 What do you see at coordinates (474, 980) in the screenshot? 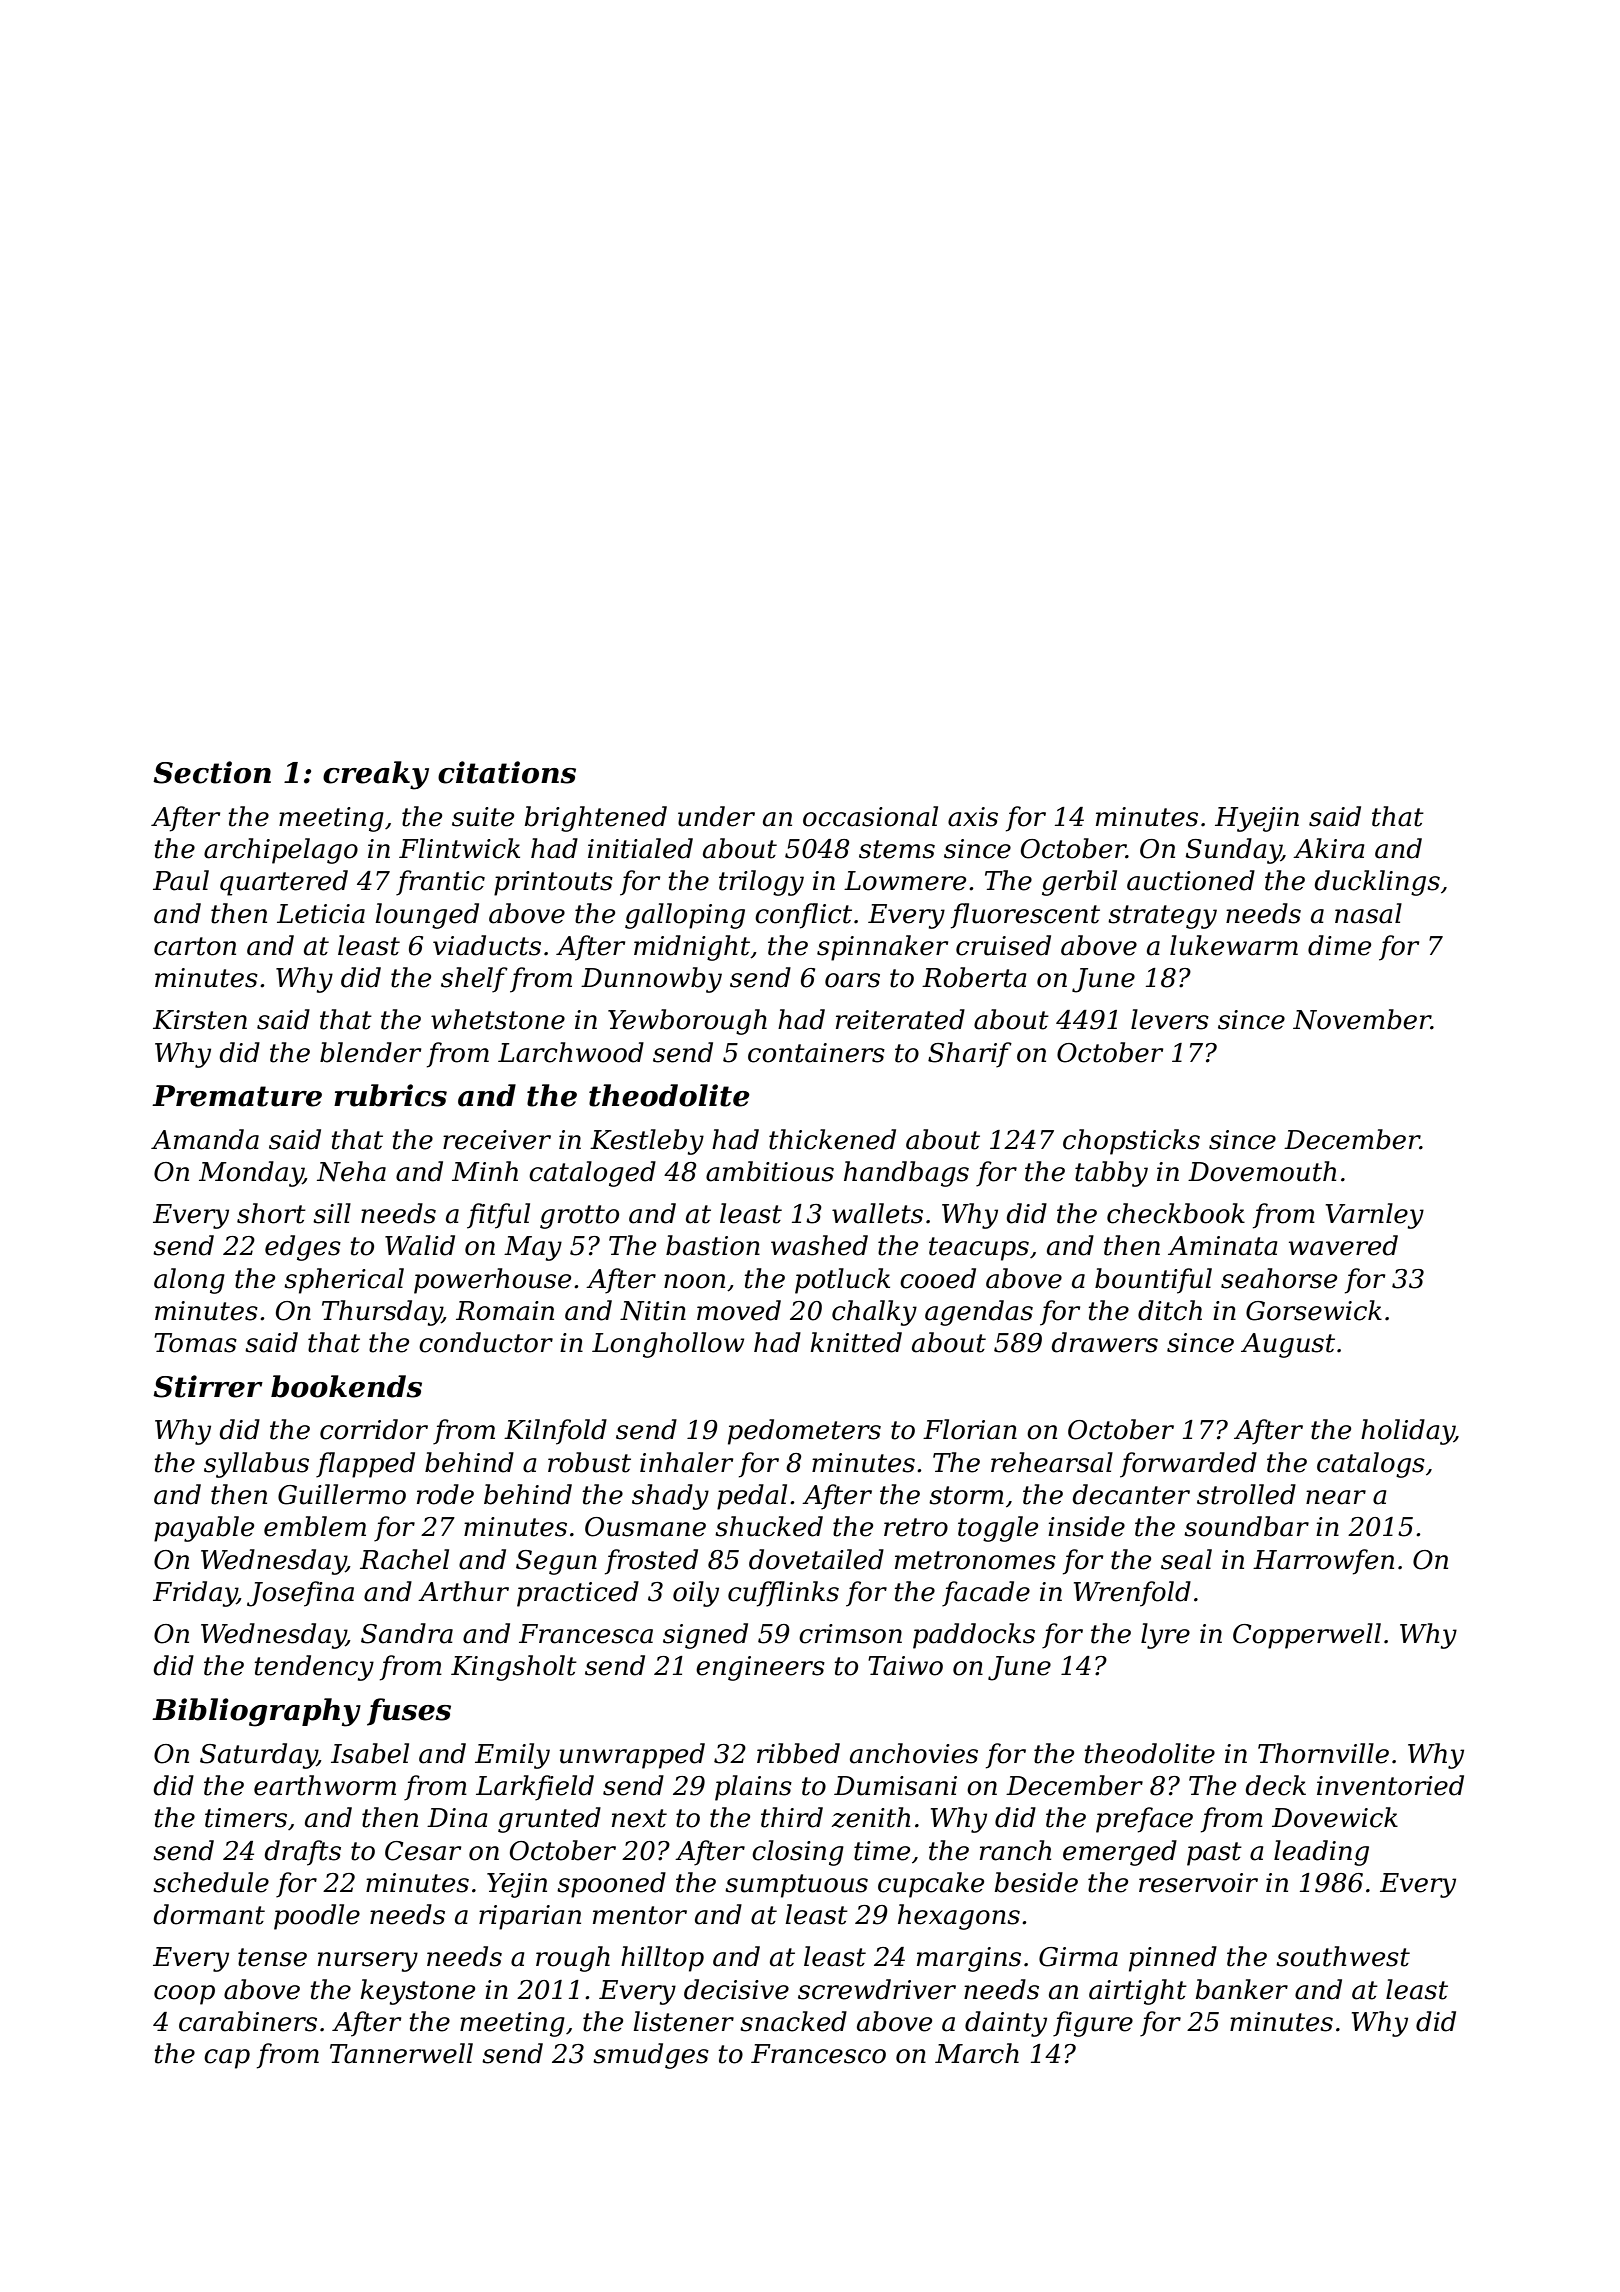
I see `shelf` at bounding box center [474, 980].
